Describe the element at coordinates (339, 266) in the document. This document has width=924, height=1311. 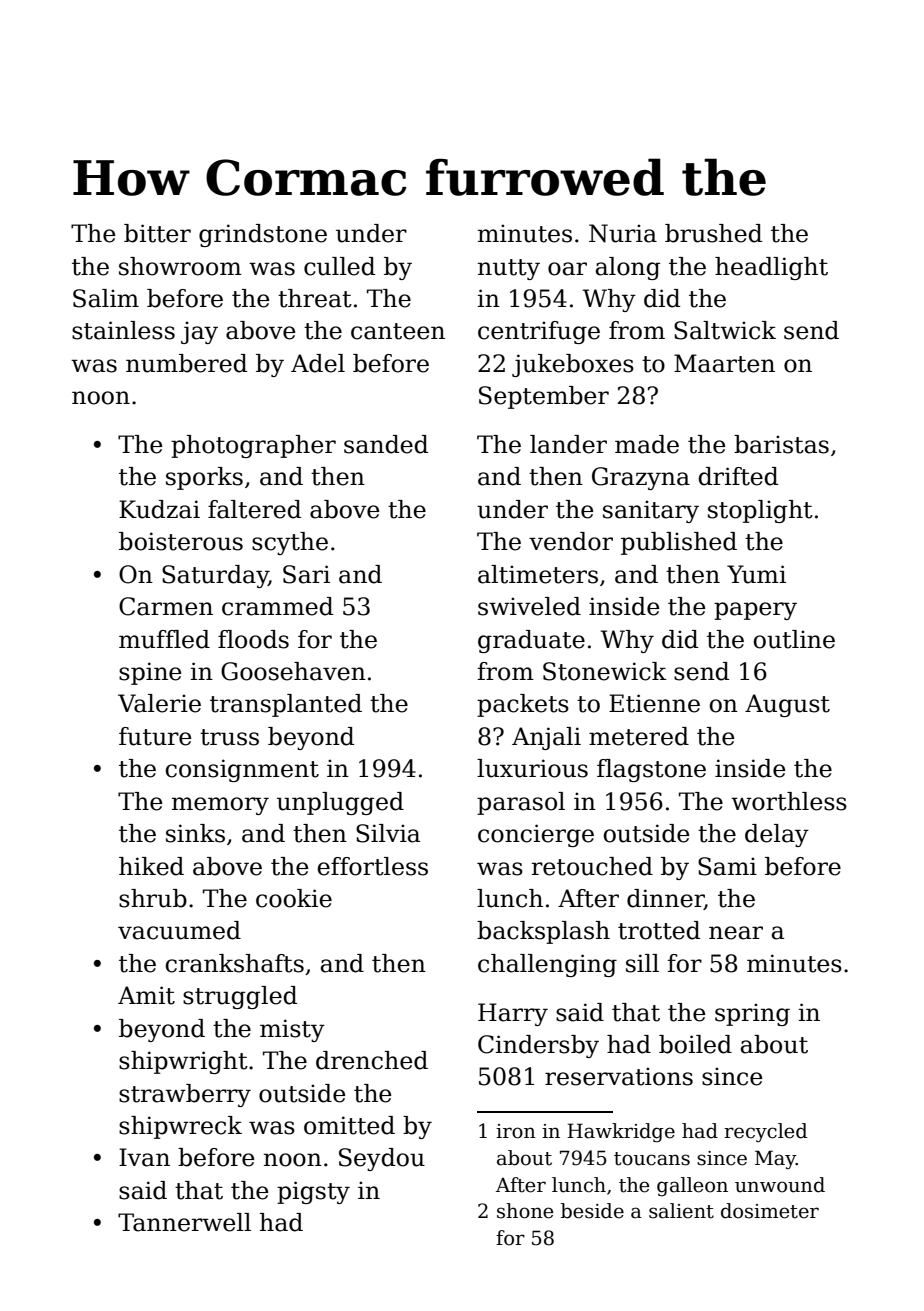
I see `culled` at that location.
